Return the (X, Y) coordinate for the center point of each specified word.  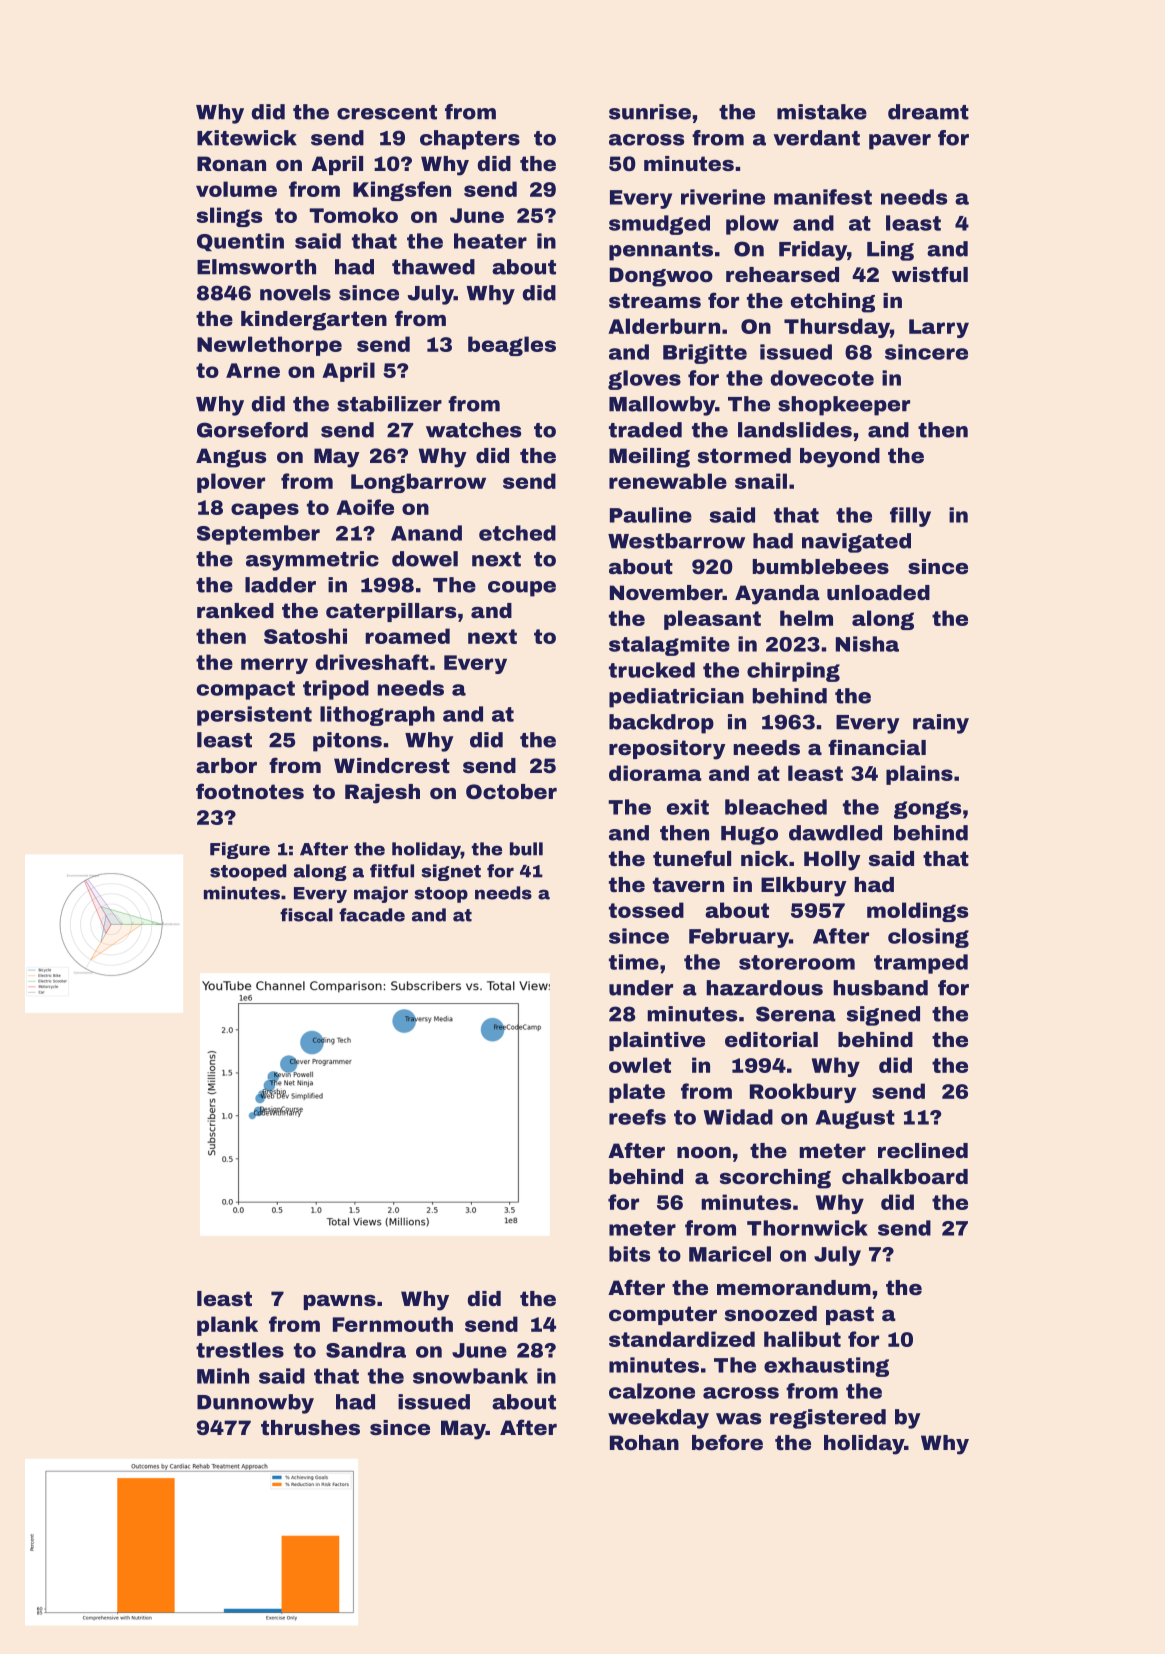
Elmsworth (256, 267)
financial (877, 747)
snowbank (470, 1376)
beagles (512, 346)
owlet (640, 1065)
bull (526, 849)
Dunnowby (255, 1404)
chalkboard (905, 1176)
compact (246, 690)
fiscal (306, 915)
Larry (939, 328)
